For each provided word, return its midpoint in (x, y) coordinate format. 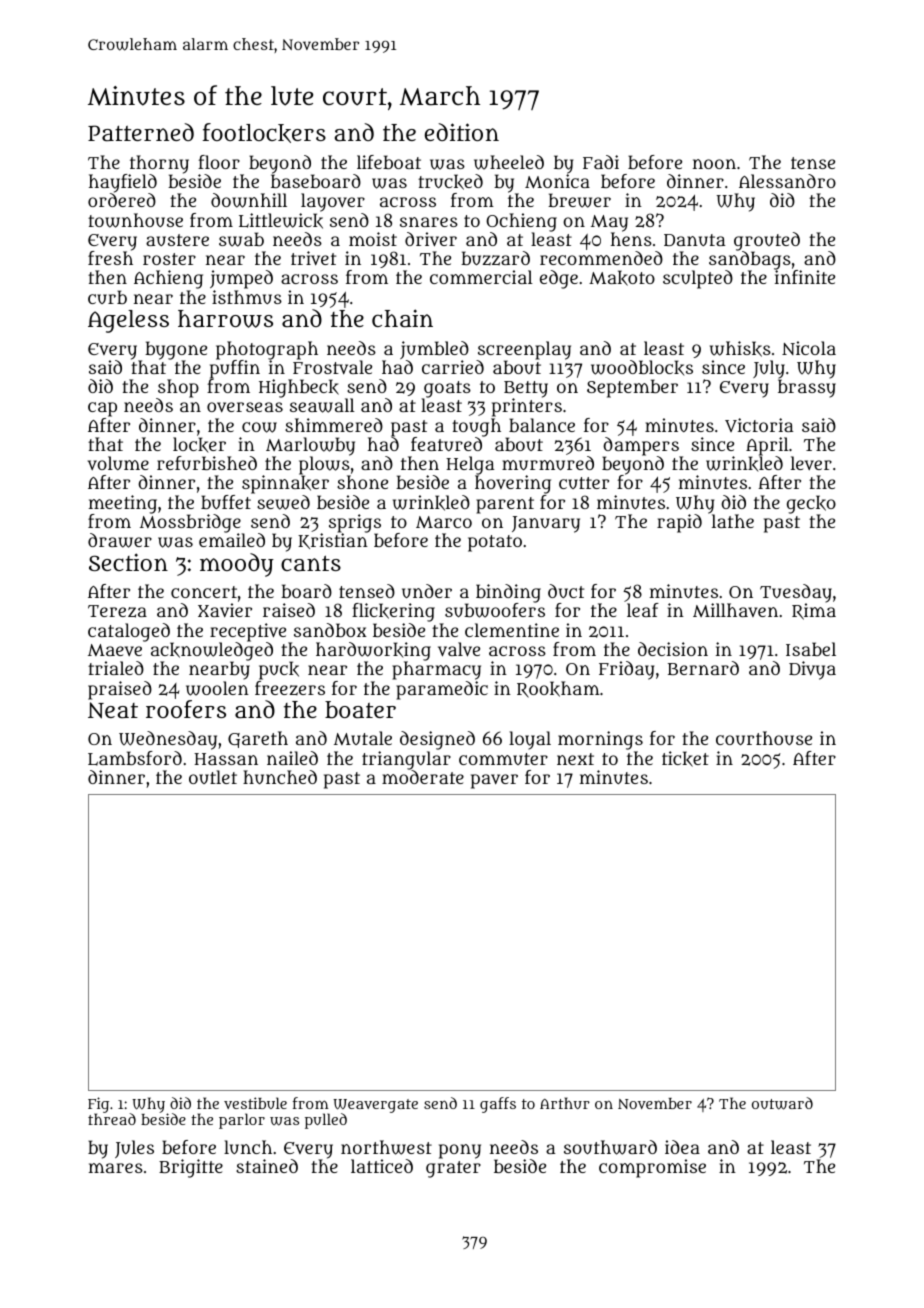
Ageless (128, 321)
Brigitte (191, 1168)
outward (782, 1103)
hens (631, 239)
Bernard (703, 668)
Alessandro (787, 181)
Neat (113, 710)
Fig (98, 1105)
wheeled (509, 162)
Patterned (141, 132)
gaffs (498, 1105)
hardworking (373, 652)
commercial (481, 277)
